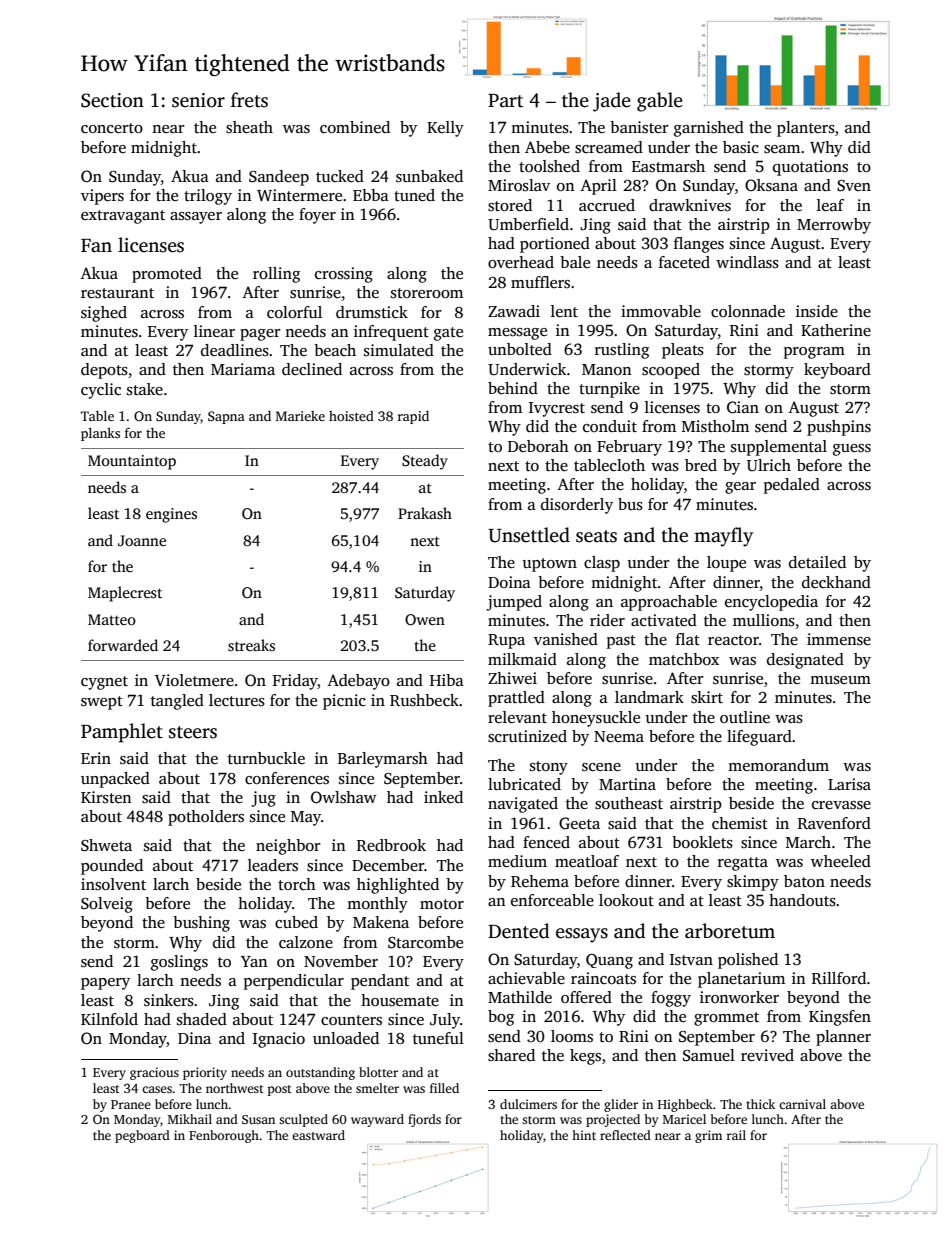  I want to click on senior, so click(198, 100).
